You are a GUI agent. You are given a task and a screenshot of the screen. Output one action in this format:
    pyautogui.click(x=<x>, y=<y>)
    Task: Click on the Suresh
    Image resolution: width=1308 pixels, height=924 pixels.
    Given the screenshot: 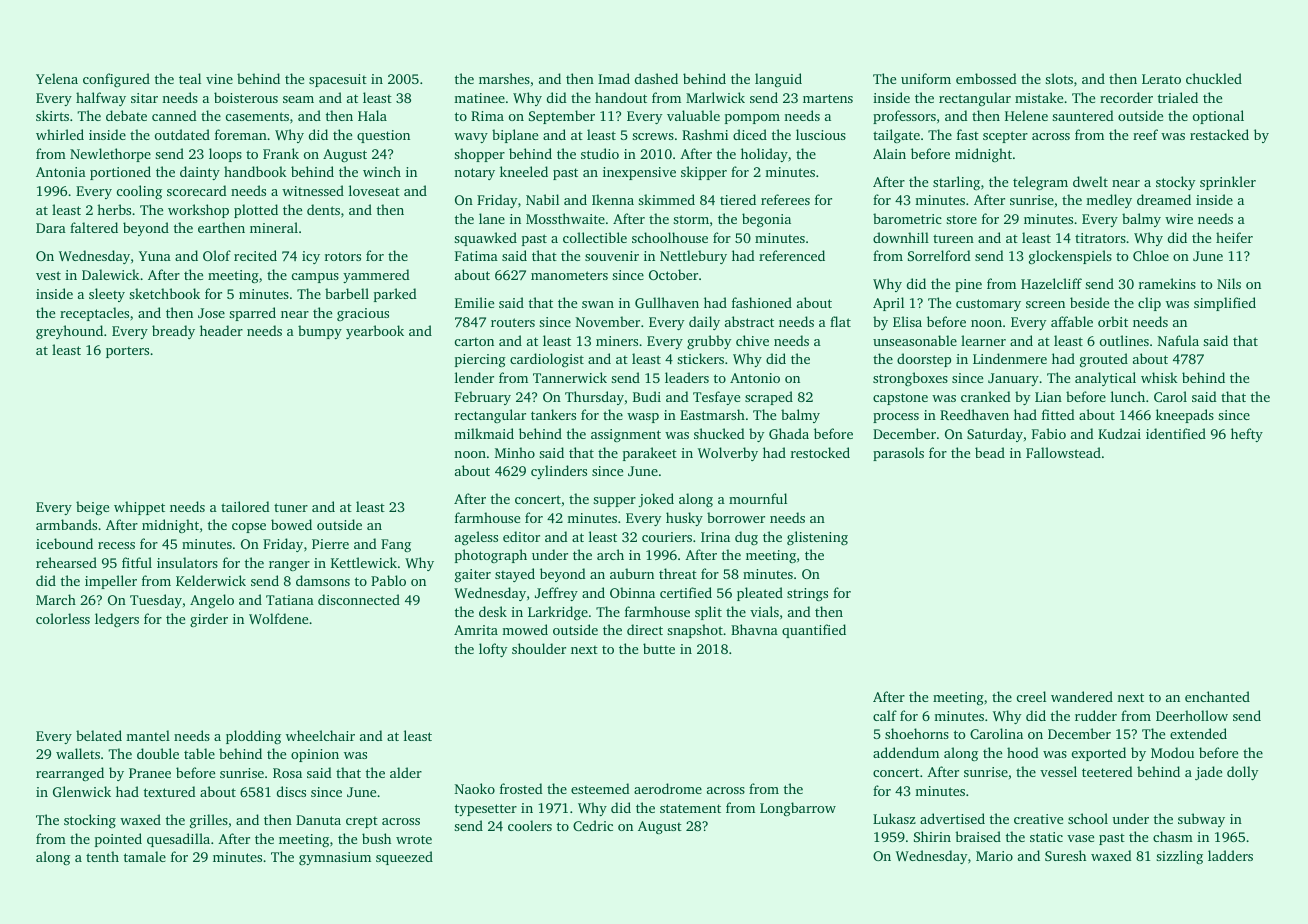 What is the action you would take?
    pyautogui.click(x=1065, y=855)
